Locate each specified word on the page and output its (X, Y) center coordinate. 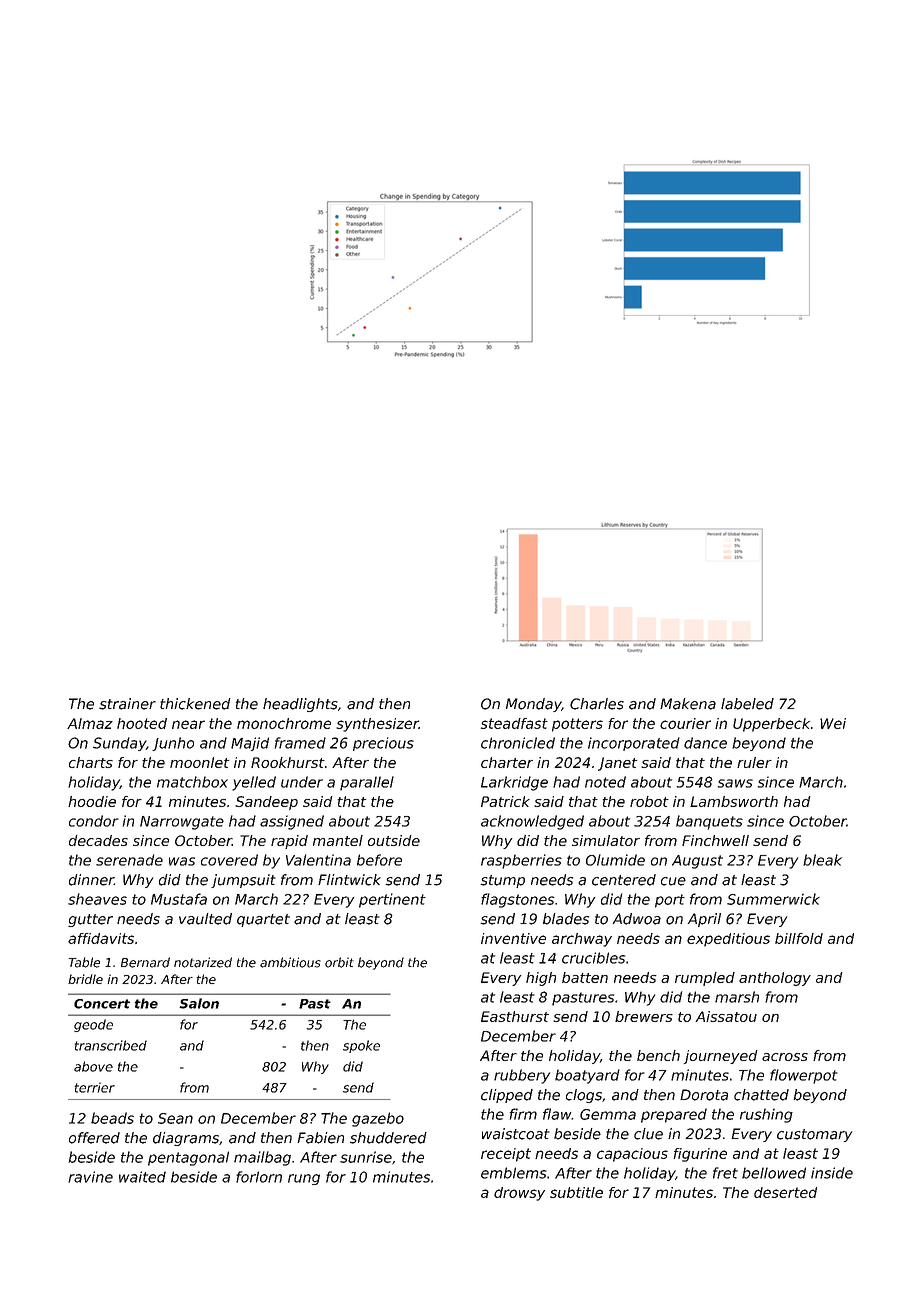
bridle (85, 979)
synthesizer (377, 725)
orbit (339, 962)
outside (394, 840)
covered (229, 860)
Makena (688, 704)
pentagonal (188, 1158)
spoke (361, 1046)
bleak (822, 860)
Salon (199, 1003)
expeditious (728, 940)
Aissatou (726, 1016)
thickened (195, 704)
